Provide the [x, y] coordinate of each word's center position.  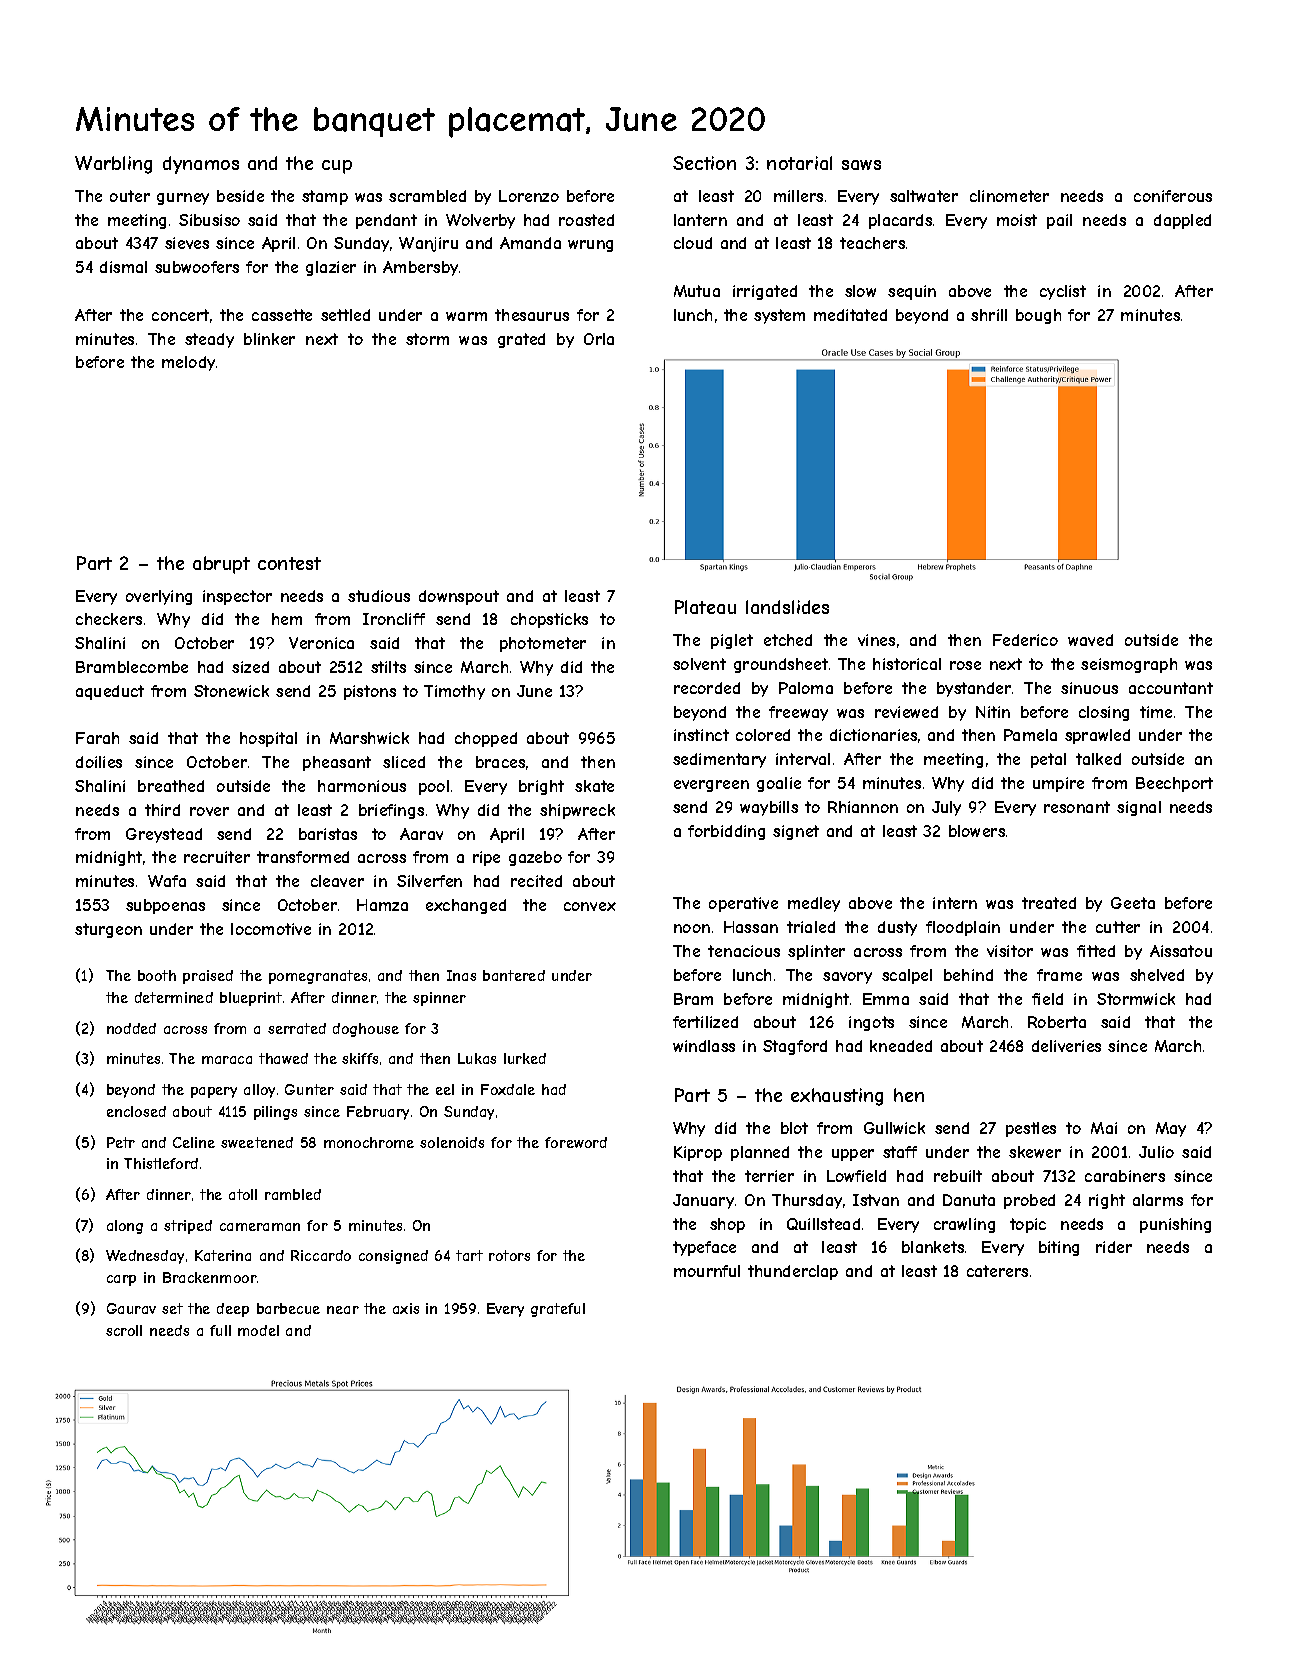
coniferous [1173, 196]
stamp [325, 197]
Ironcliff [394, 619]
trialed [811, 927]
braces [500, 762]
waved [1090, 640]
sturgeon [108, 930]
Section [704, 163]
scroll [124, 1330]
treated [1049, 903]
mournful [707, 1271]
